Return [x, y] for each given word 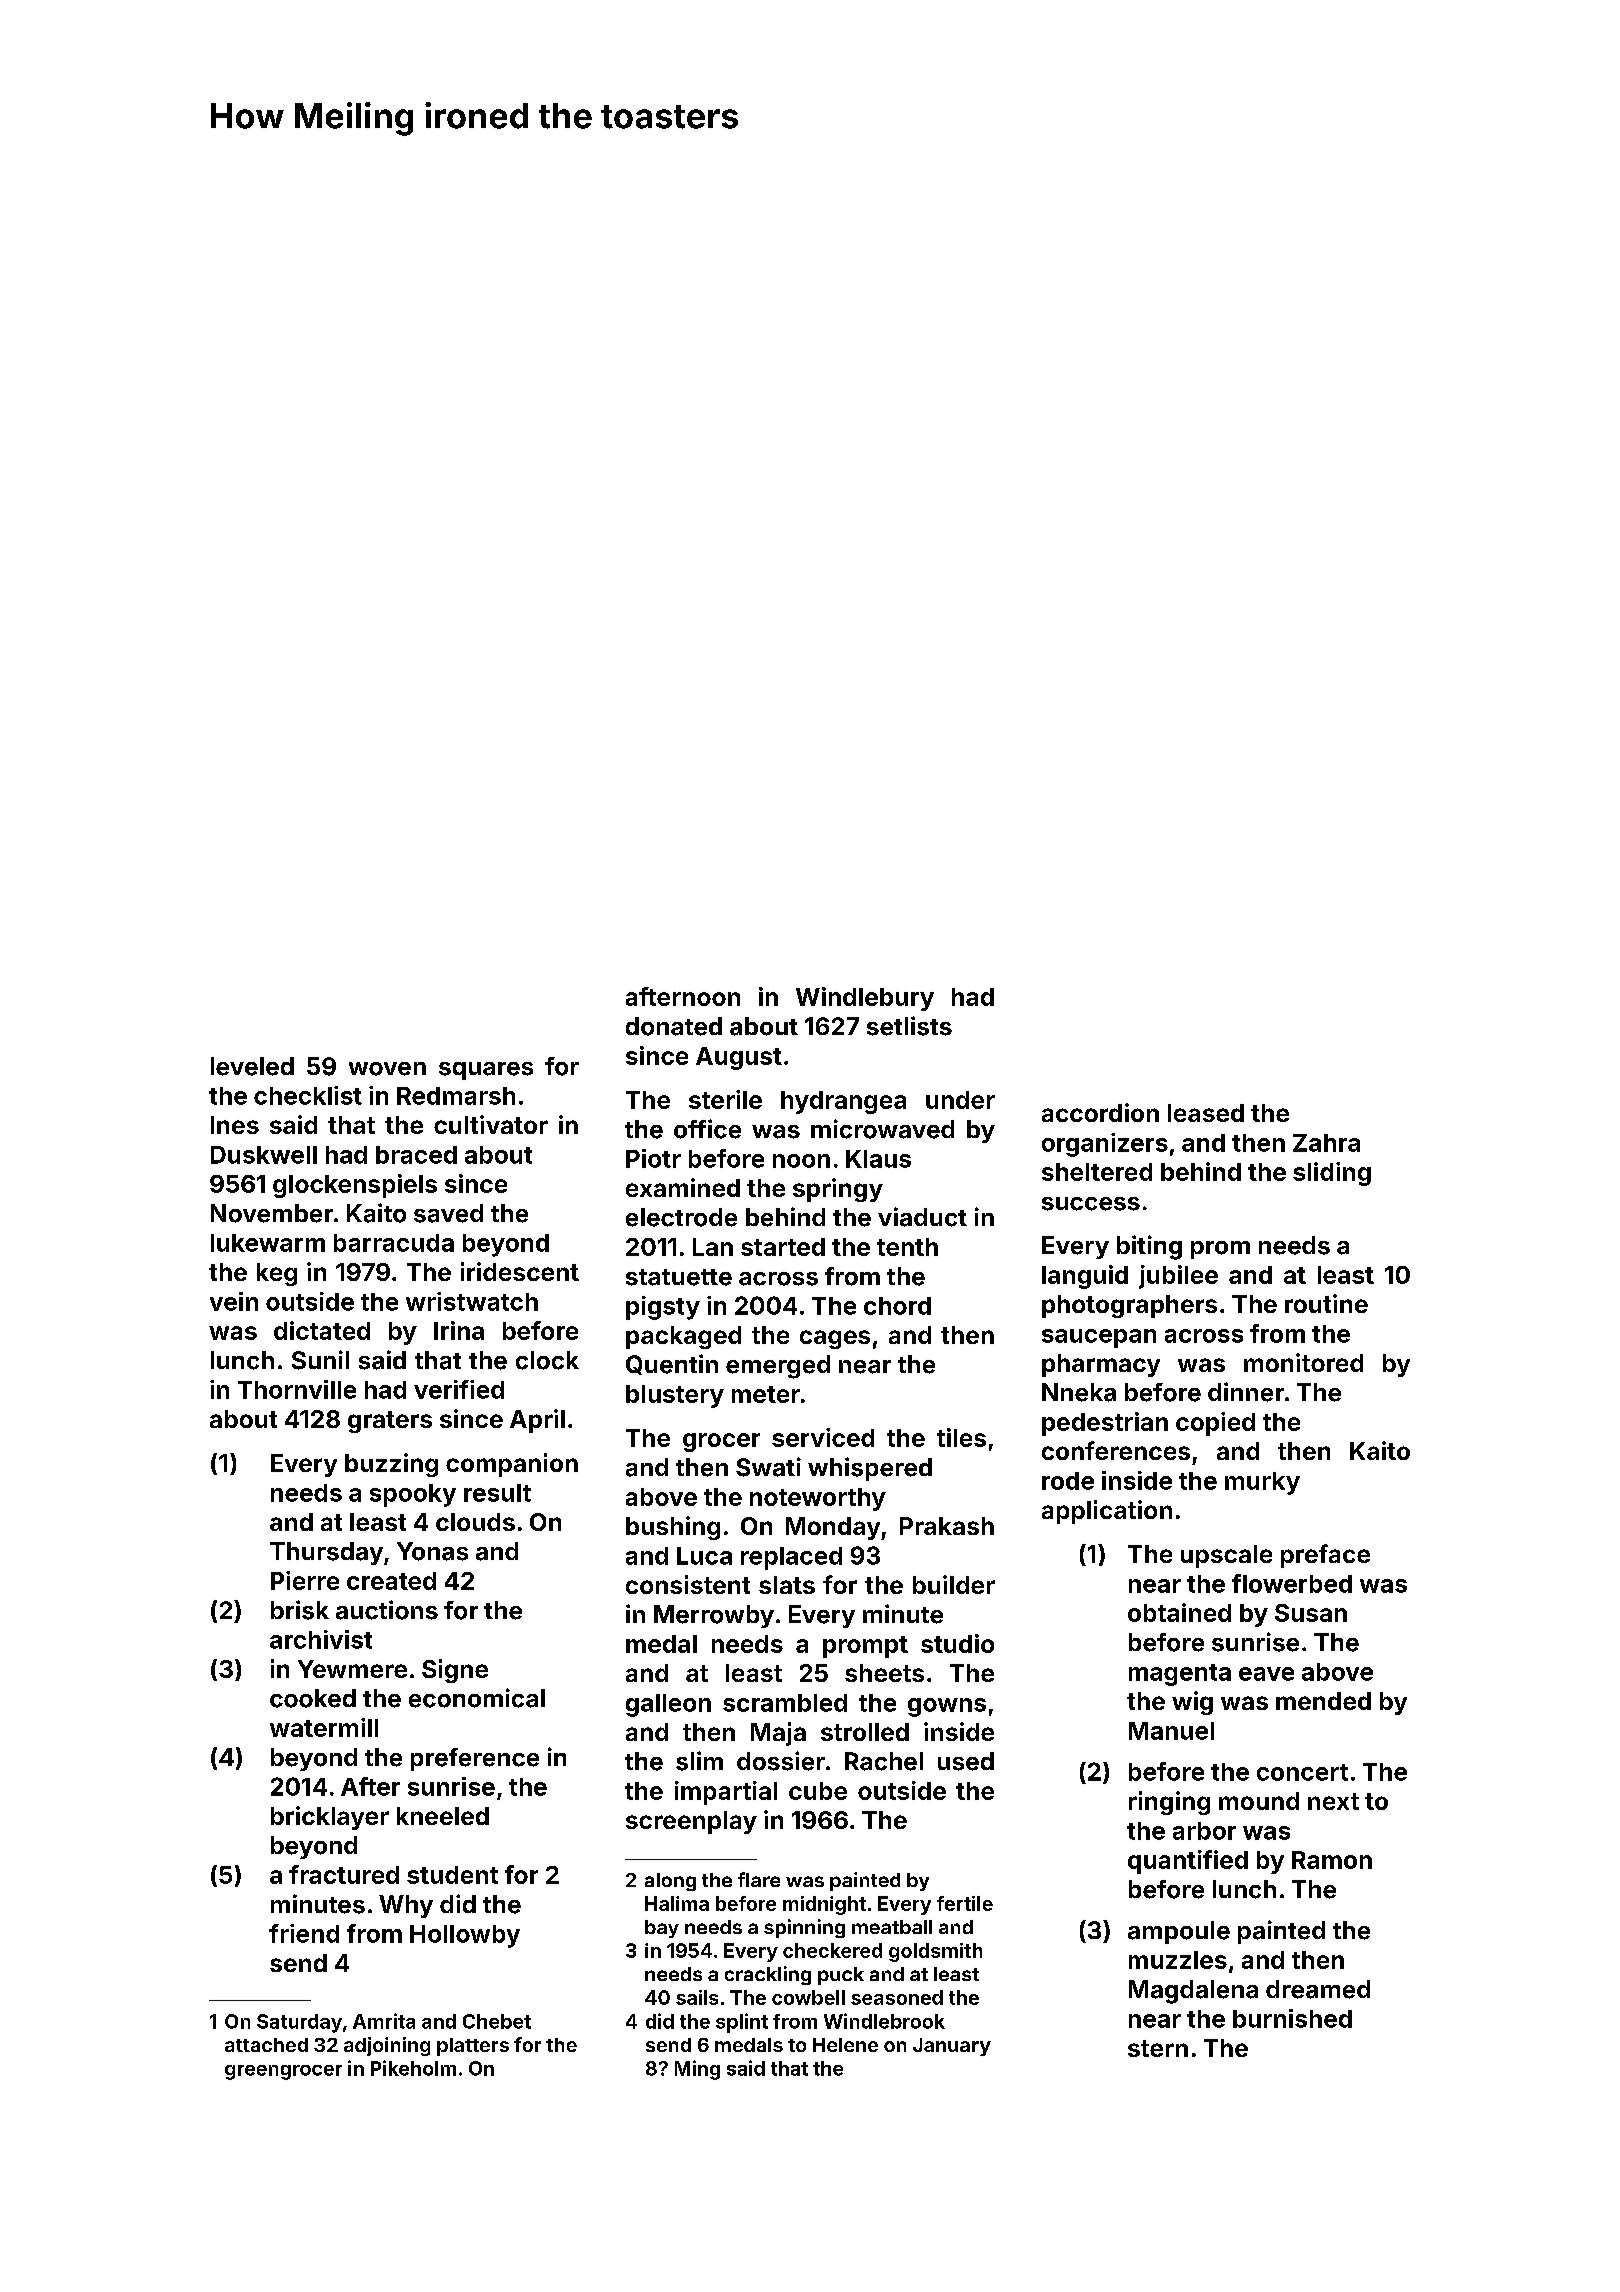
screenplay [691, 1822]
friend [304, 1933]
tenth [907, 1247]
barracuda [394, 1243]
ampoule [1179, 1932]
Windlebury [865, 999]
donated [674, 1026]
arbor [1204, 1831]
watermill [324, 1727]
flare [759, 1879]
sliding [1332, 1174]
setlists [909, 1026]
